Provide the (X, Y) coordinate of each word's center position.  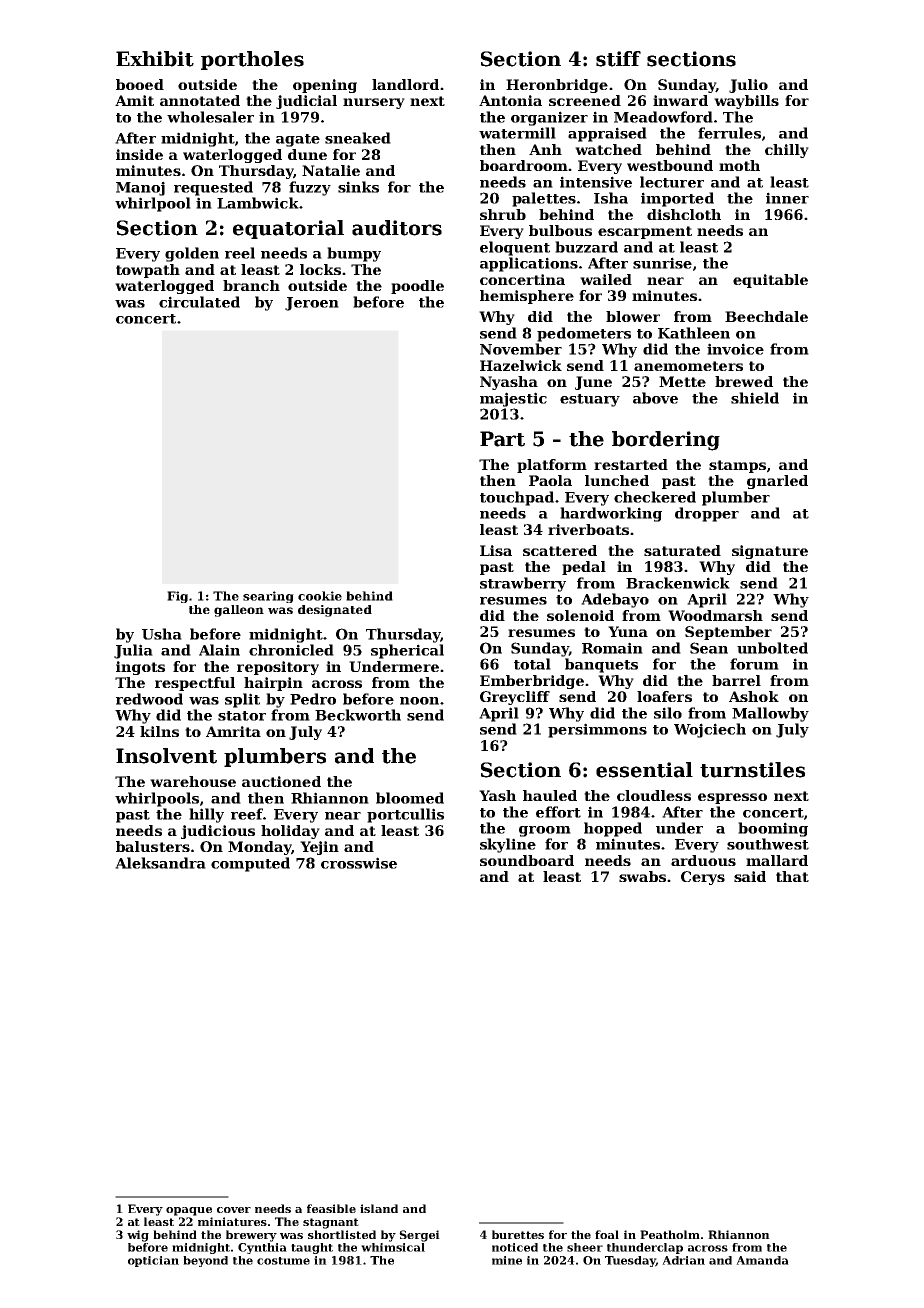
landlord (405, 84)
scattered (560, 550)
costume (283, 1261)
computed (250, 864)
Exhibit (155, 59)
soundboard (527, 860)
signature (770, 552)
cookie (320, 596)
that (792, 876)
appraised (607, 134)
